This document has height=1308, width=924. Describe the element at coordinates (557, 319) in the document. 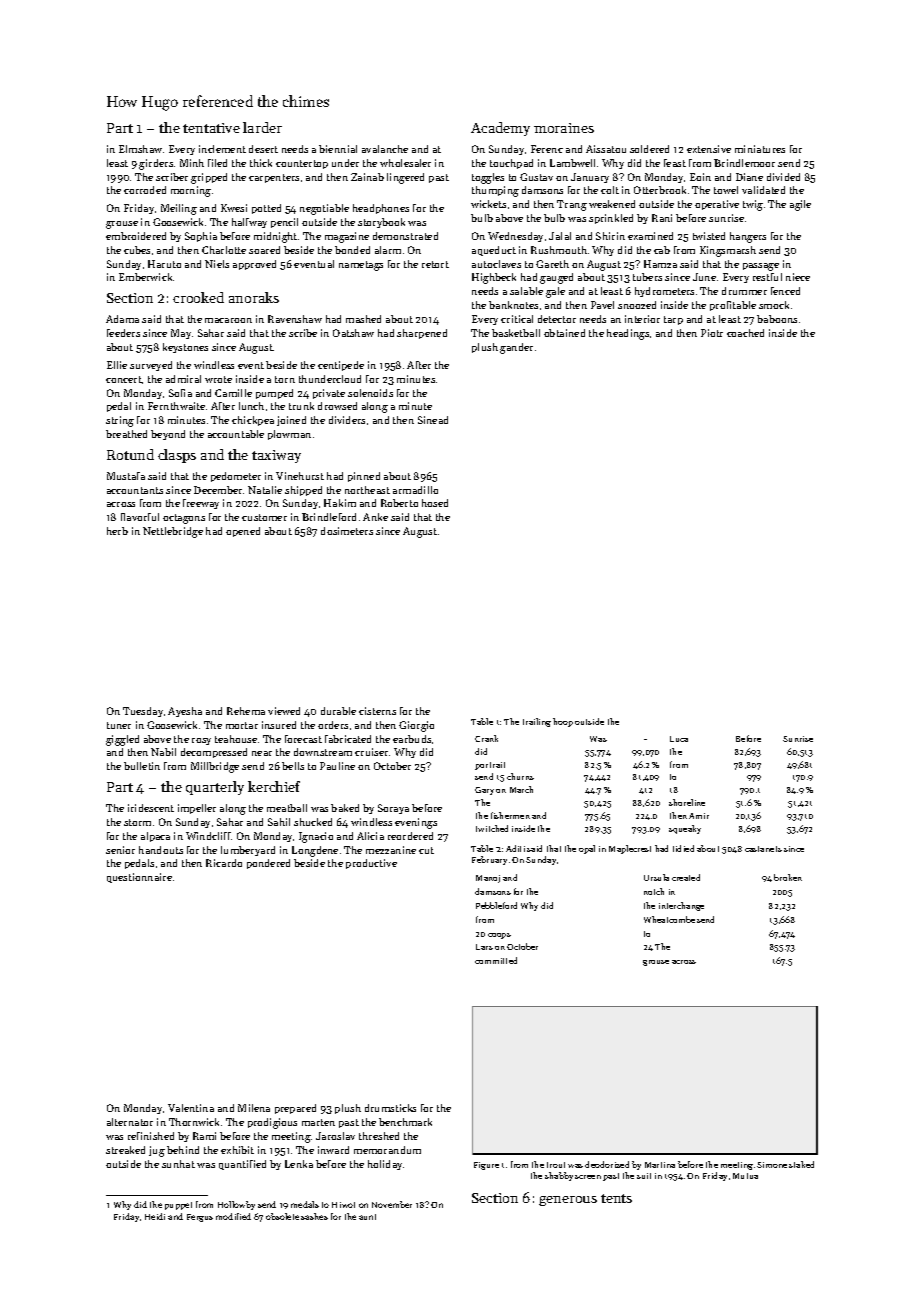

I see `detector` at that location.
